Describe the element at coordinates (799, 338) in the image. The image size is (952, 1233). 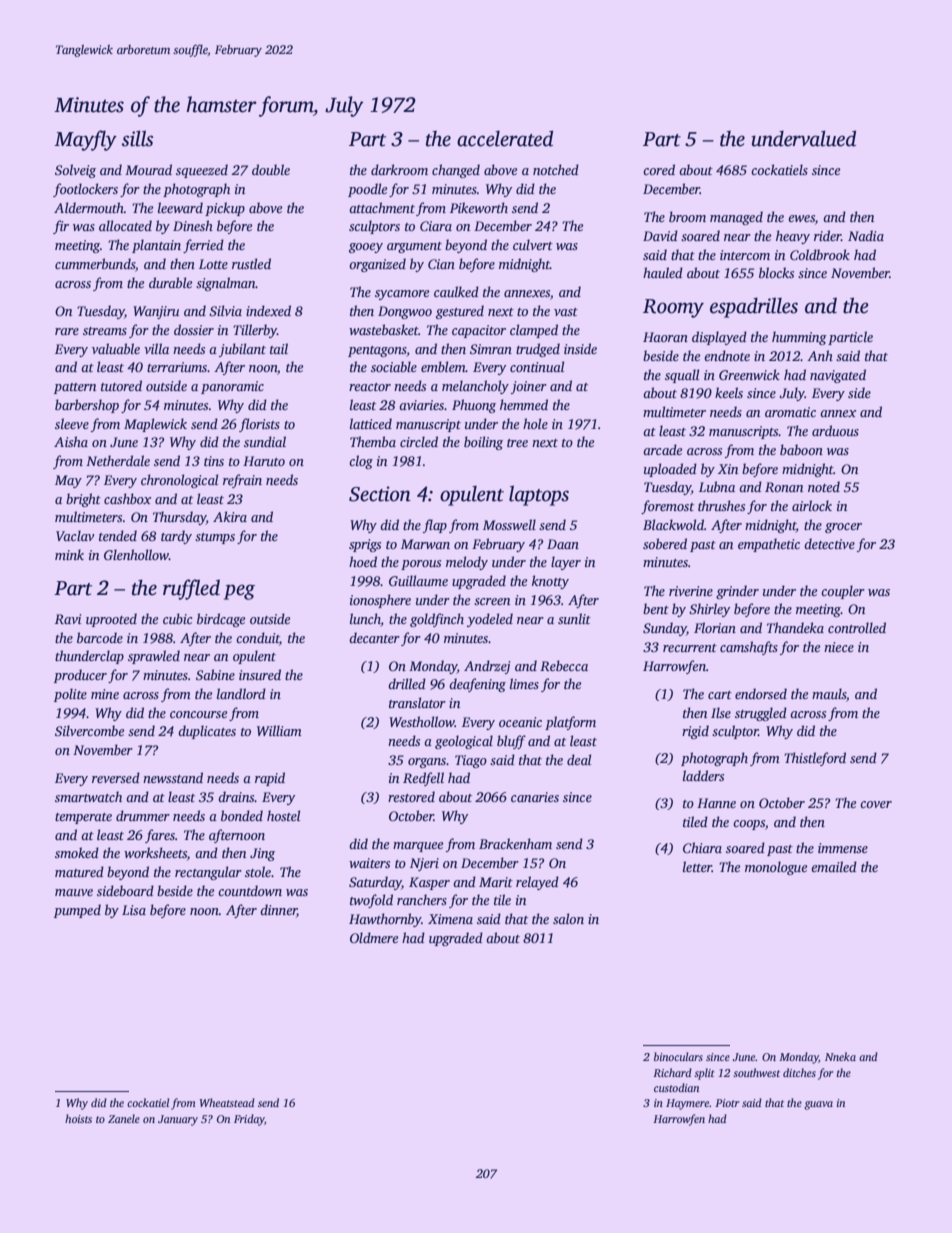
I see `humming` at that location.
